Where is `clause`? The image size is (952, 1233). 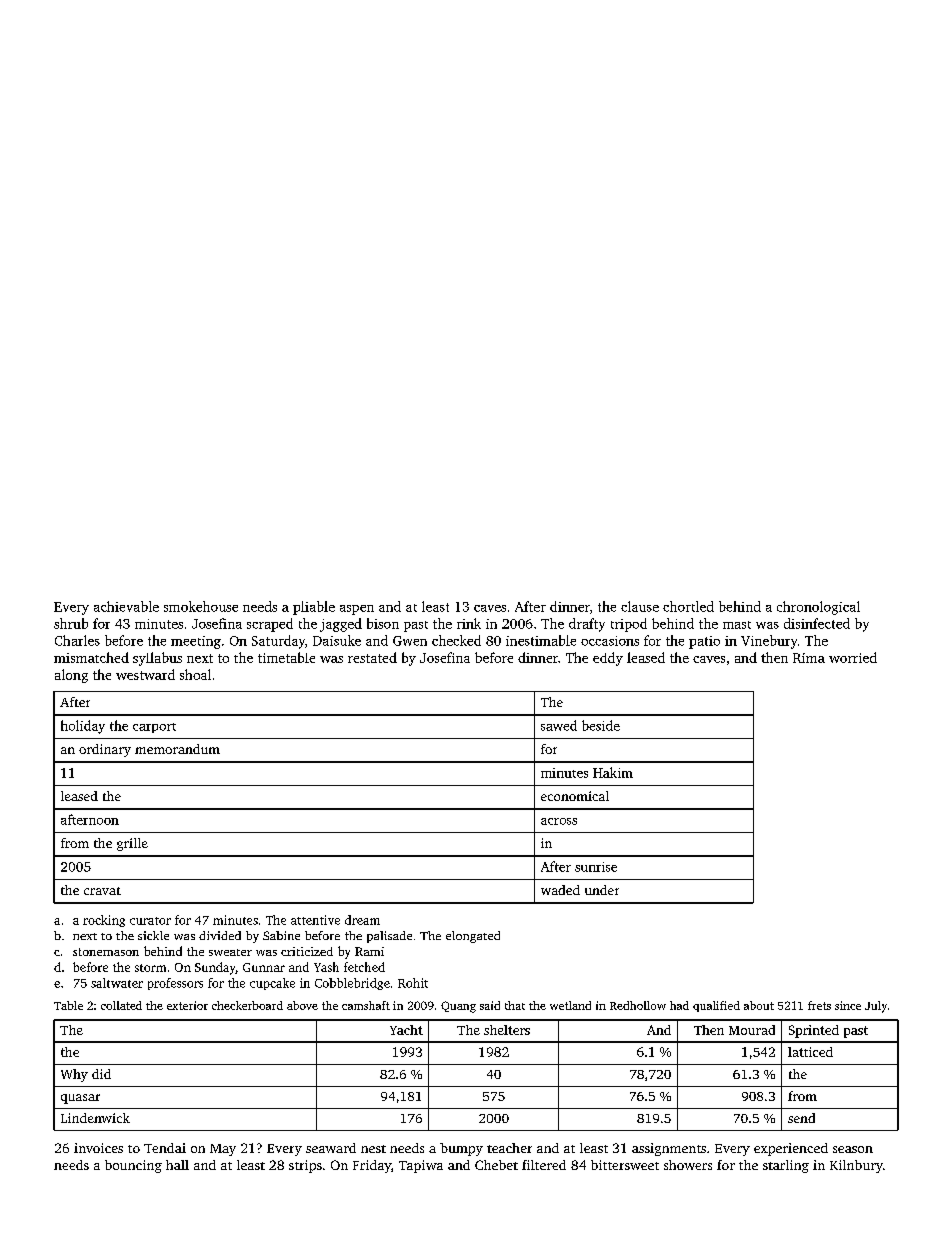
clause is located at coordinates (640, 606).
